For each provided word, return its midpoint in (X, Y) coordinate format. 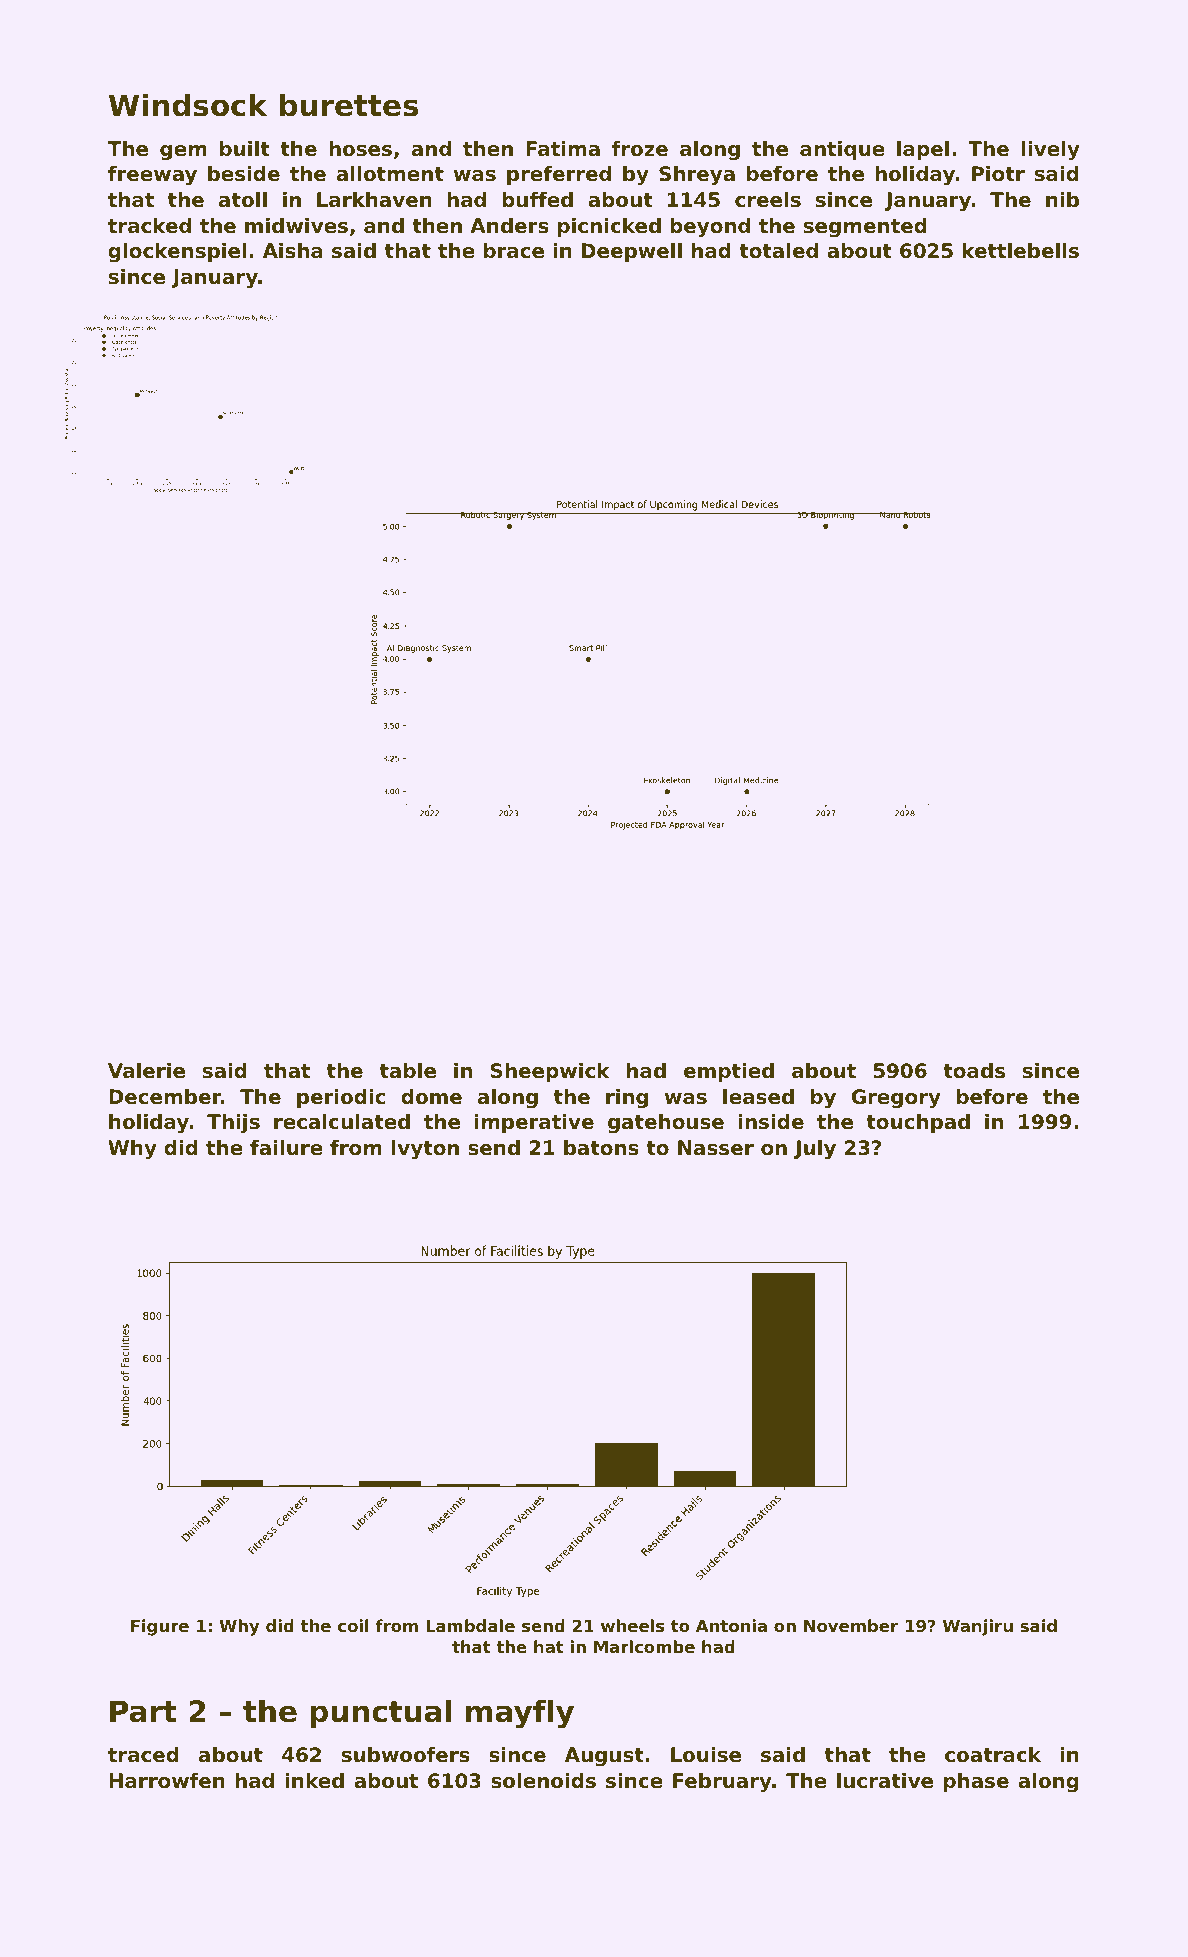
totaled (778, 251)
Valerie (146, 1071)
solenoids (543, 1781)
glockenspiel (177, 253)
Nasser (716, 1148)
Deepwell (632, 252)
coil (353, 1625)
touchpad (918, 1123)
